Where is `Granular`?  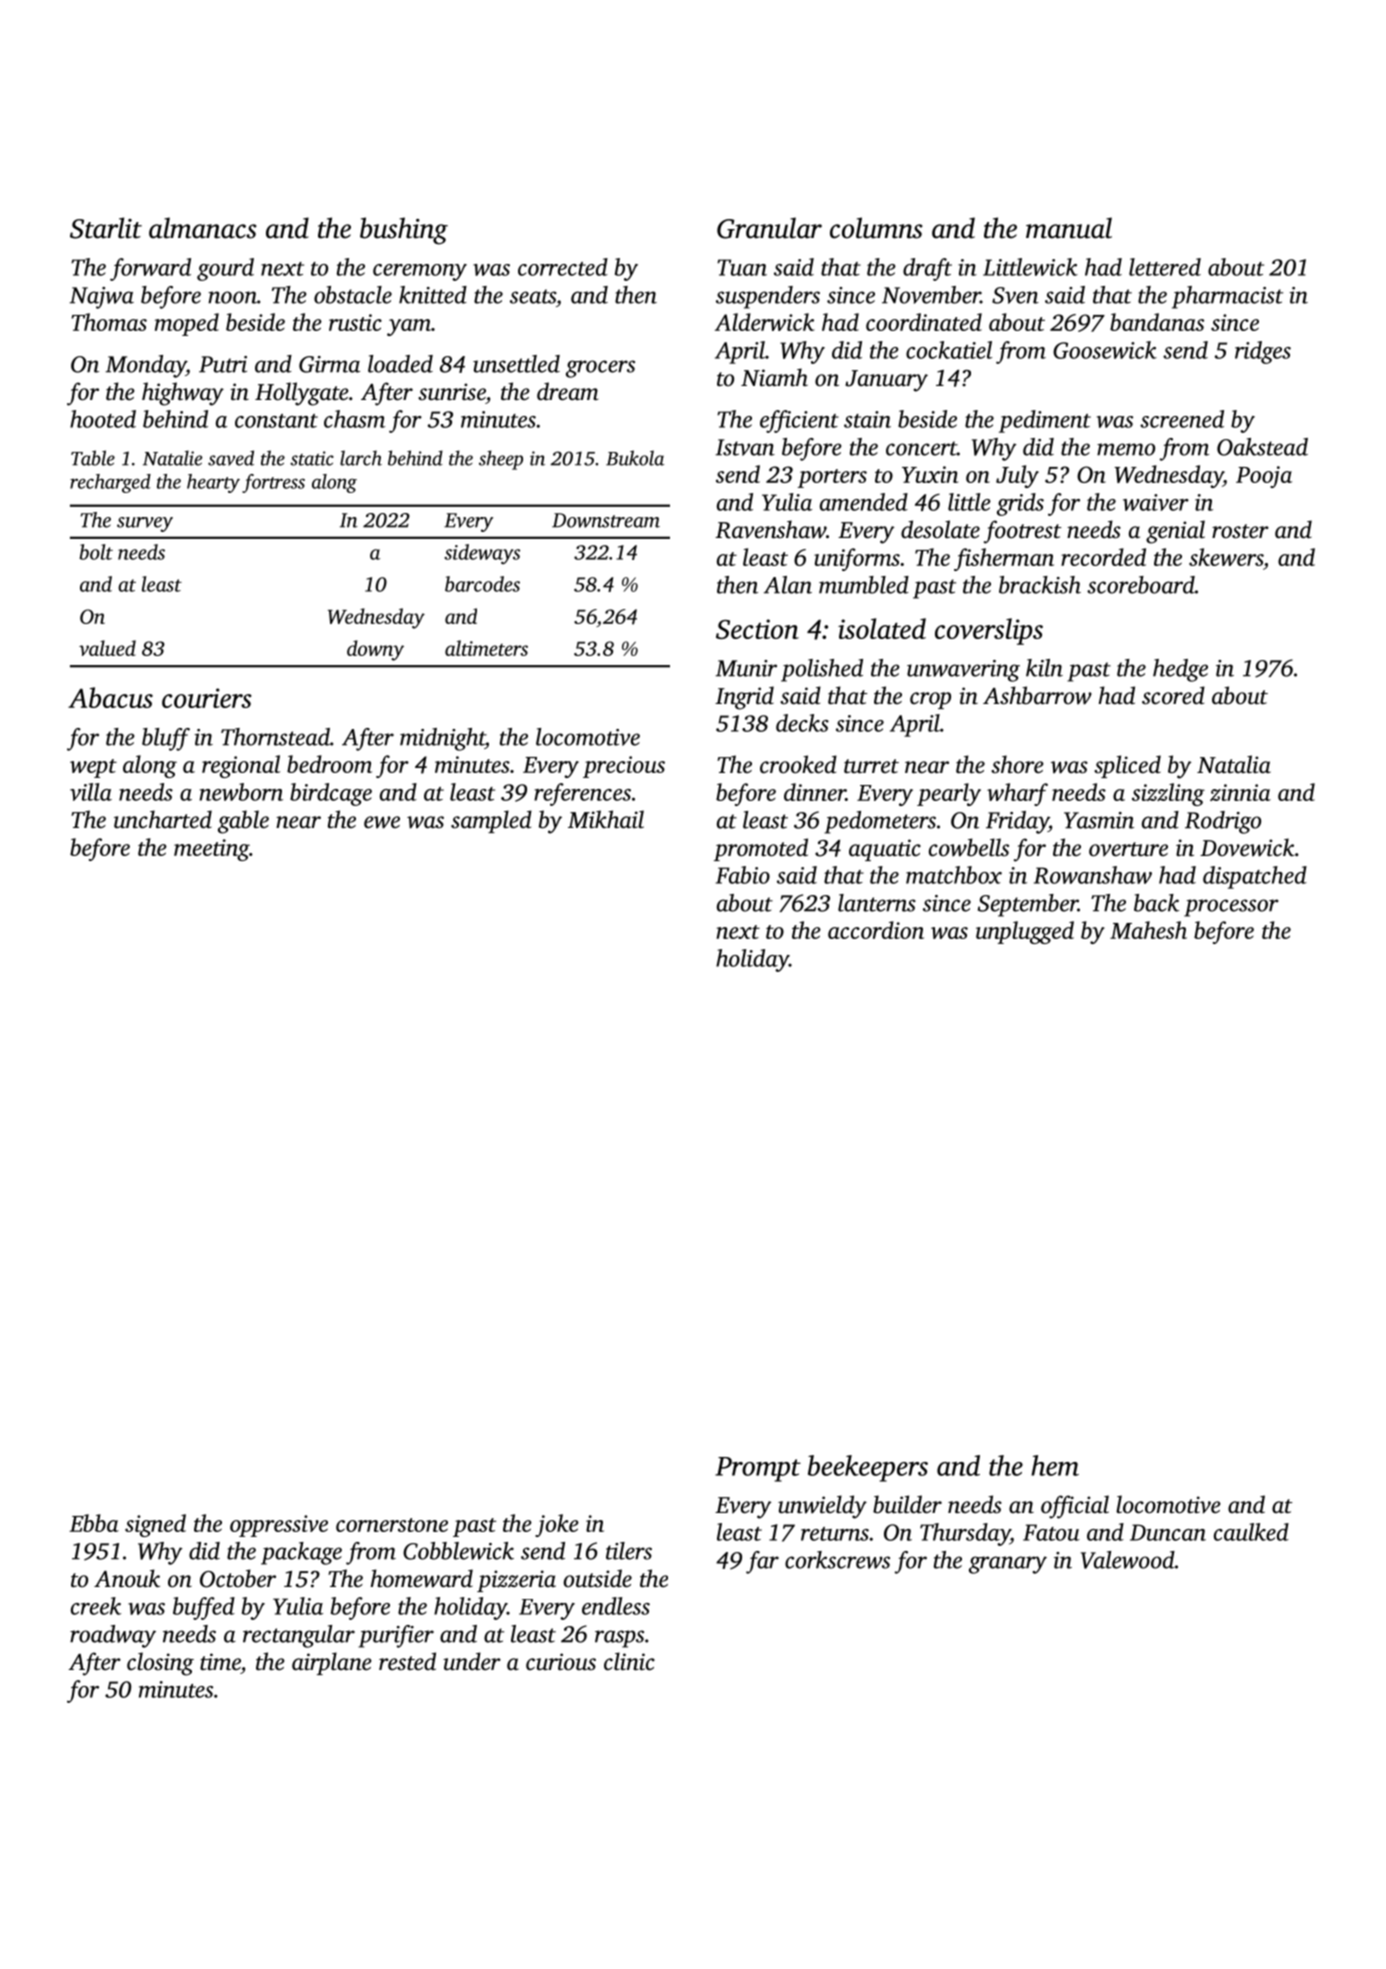 Granular is located at coordinates (769, 228).
